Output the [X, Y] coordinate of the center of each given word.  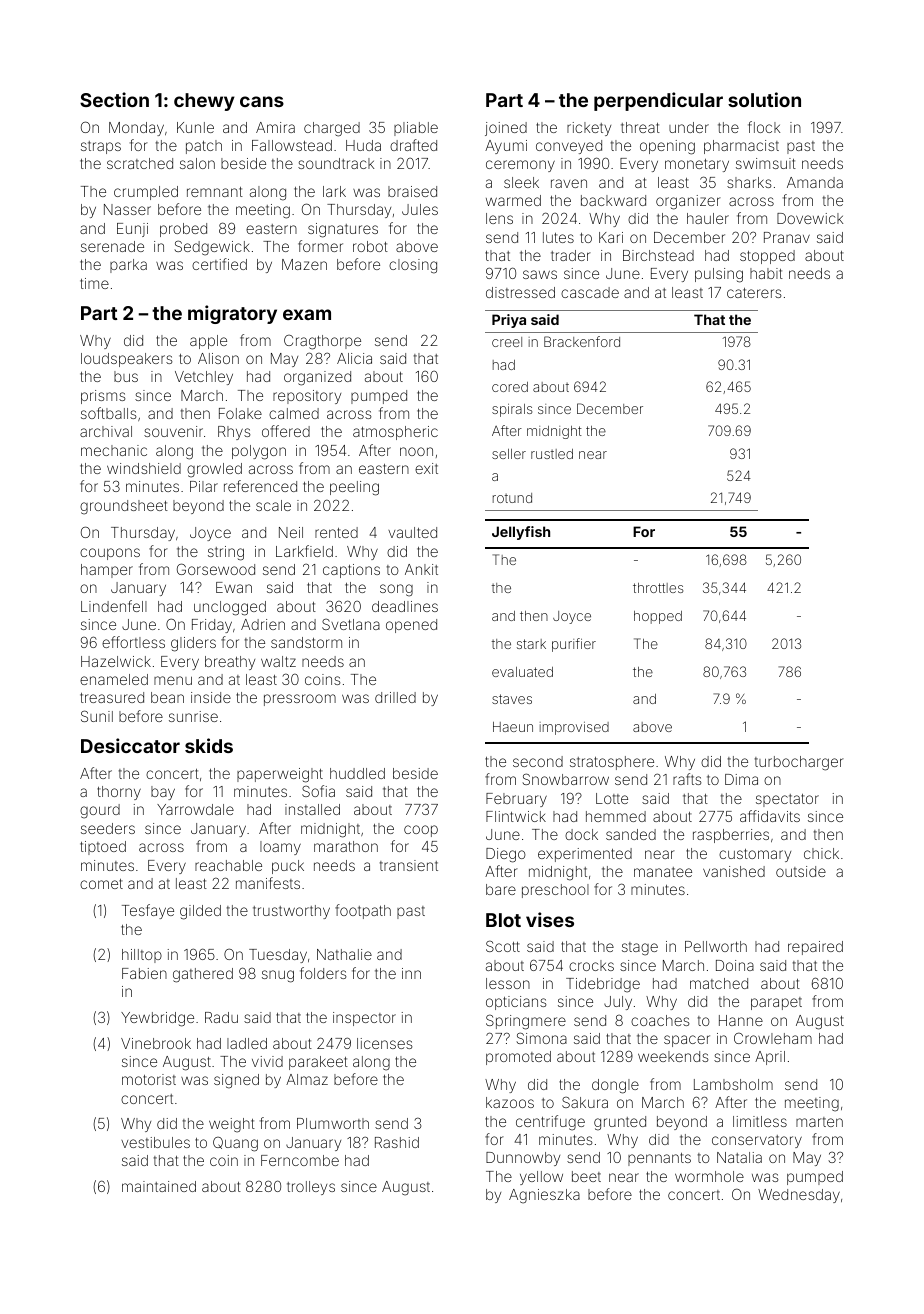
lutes [558, 237]
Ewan [234, 587]
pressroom [300, 700]
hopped [658, 617]
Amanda [815, 182]
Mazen [304, 264]
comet [101, 884]
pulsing [719, 275]
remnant [215, 192]
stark [531, 644]
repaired [815, 948]
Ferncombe [300, 1160]
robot [370, 246]
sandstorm [306, 642]
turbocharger [799, 763]
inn [411, 973]
